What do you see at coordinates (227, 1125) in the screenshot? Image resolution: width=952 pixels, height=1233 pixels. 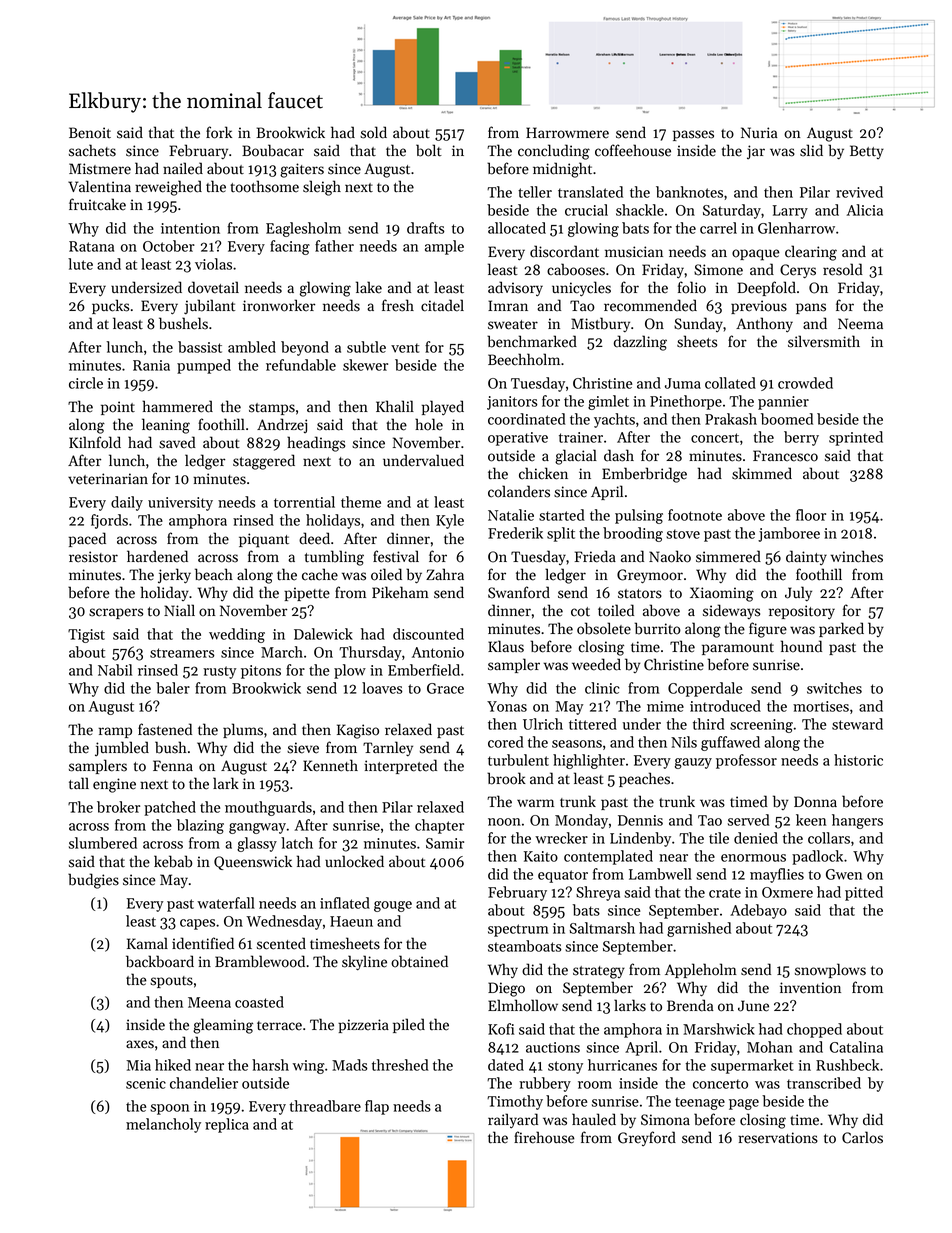 I see `replica` at bounding box center [227, 1125].
